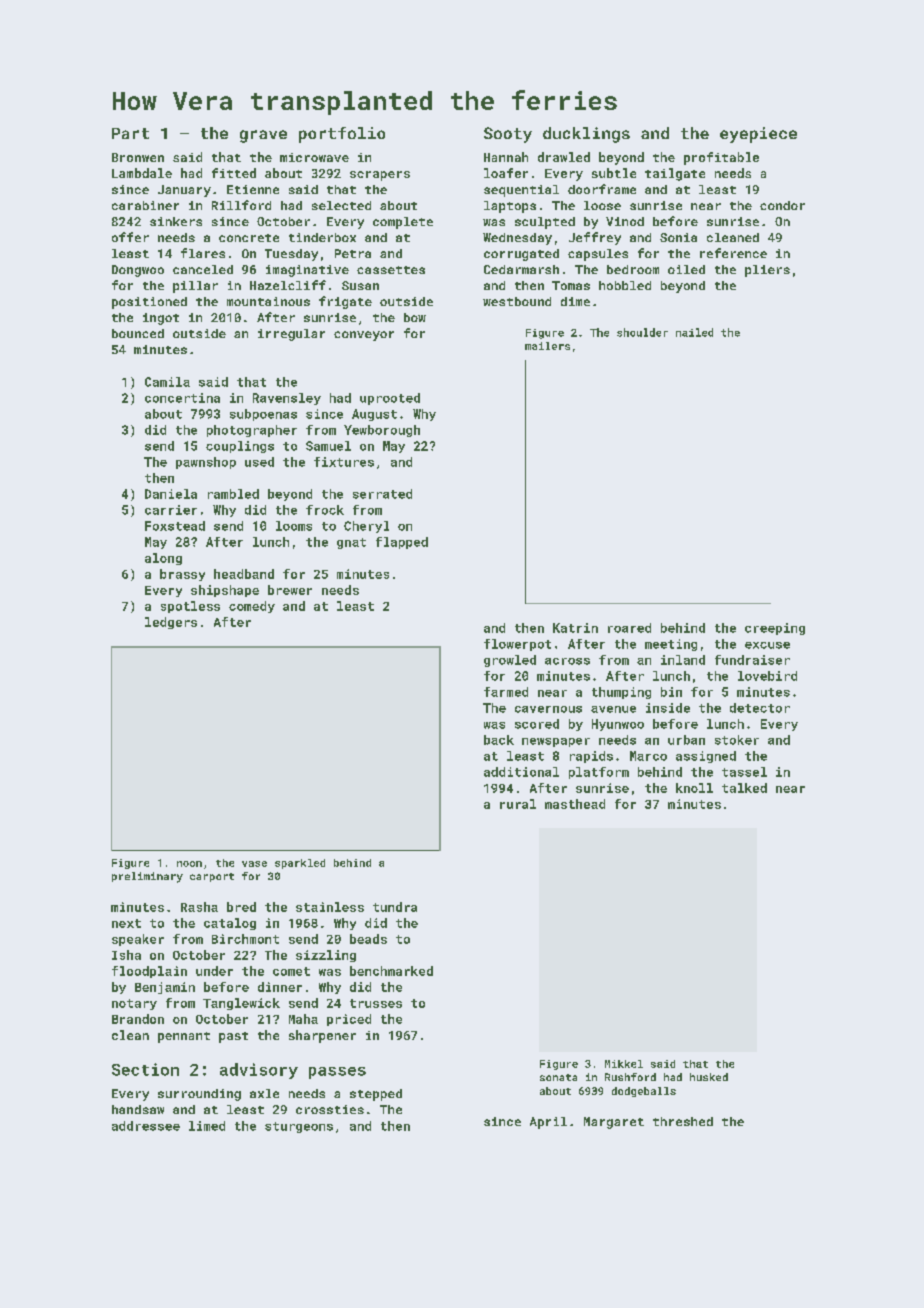 The width and height of the screenshot is (924, 1308). I want to click on Tomas, so click(571, 285).
